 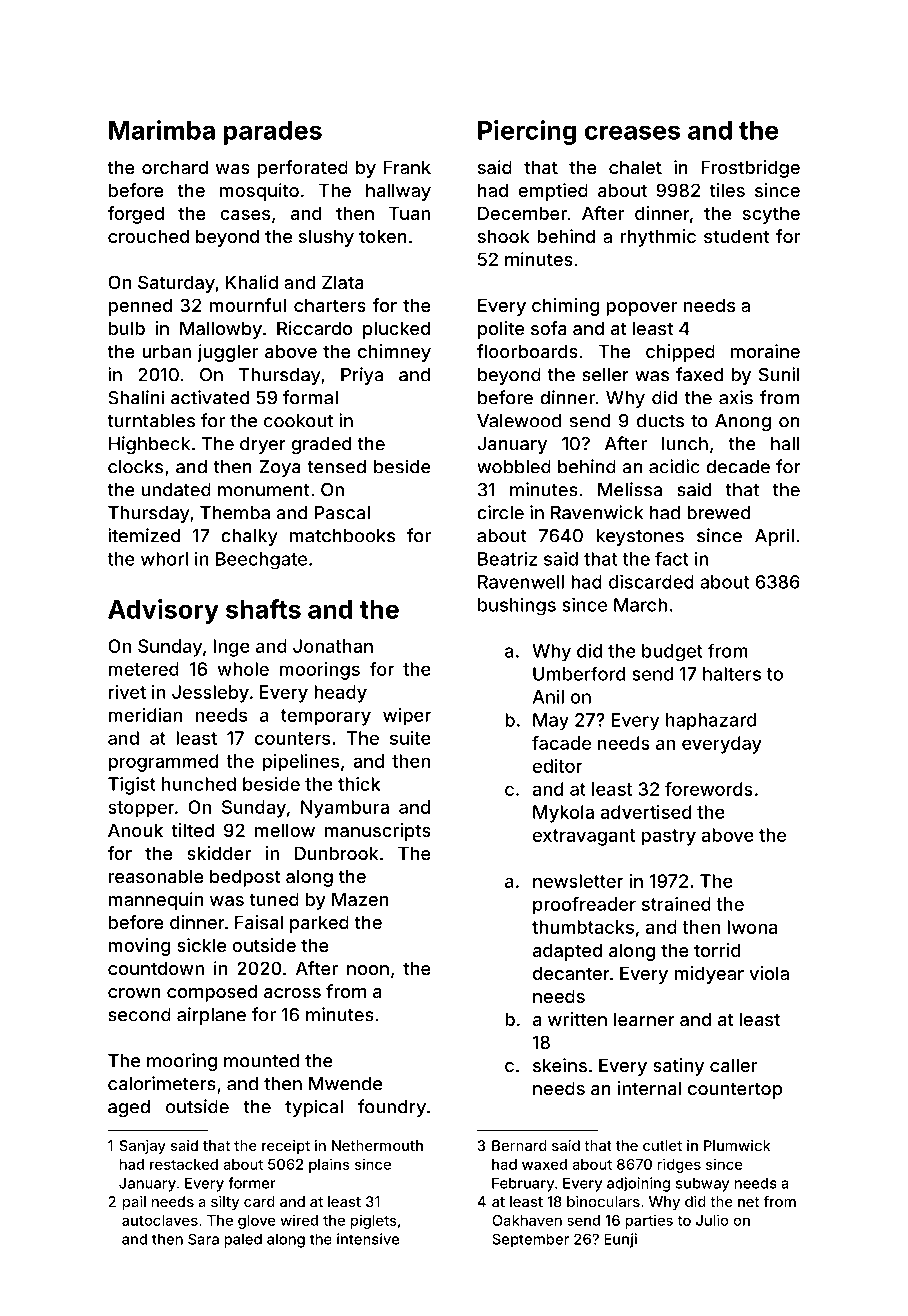 I want to click on Piercing, so click(x=527, y=132).
